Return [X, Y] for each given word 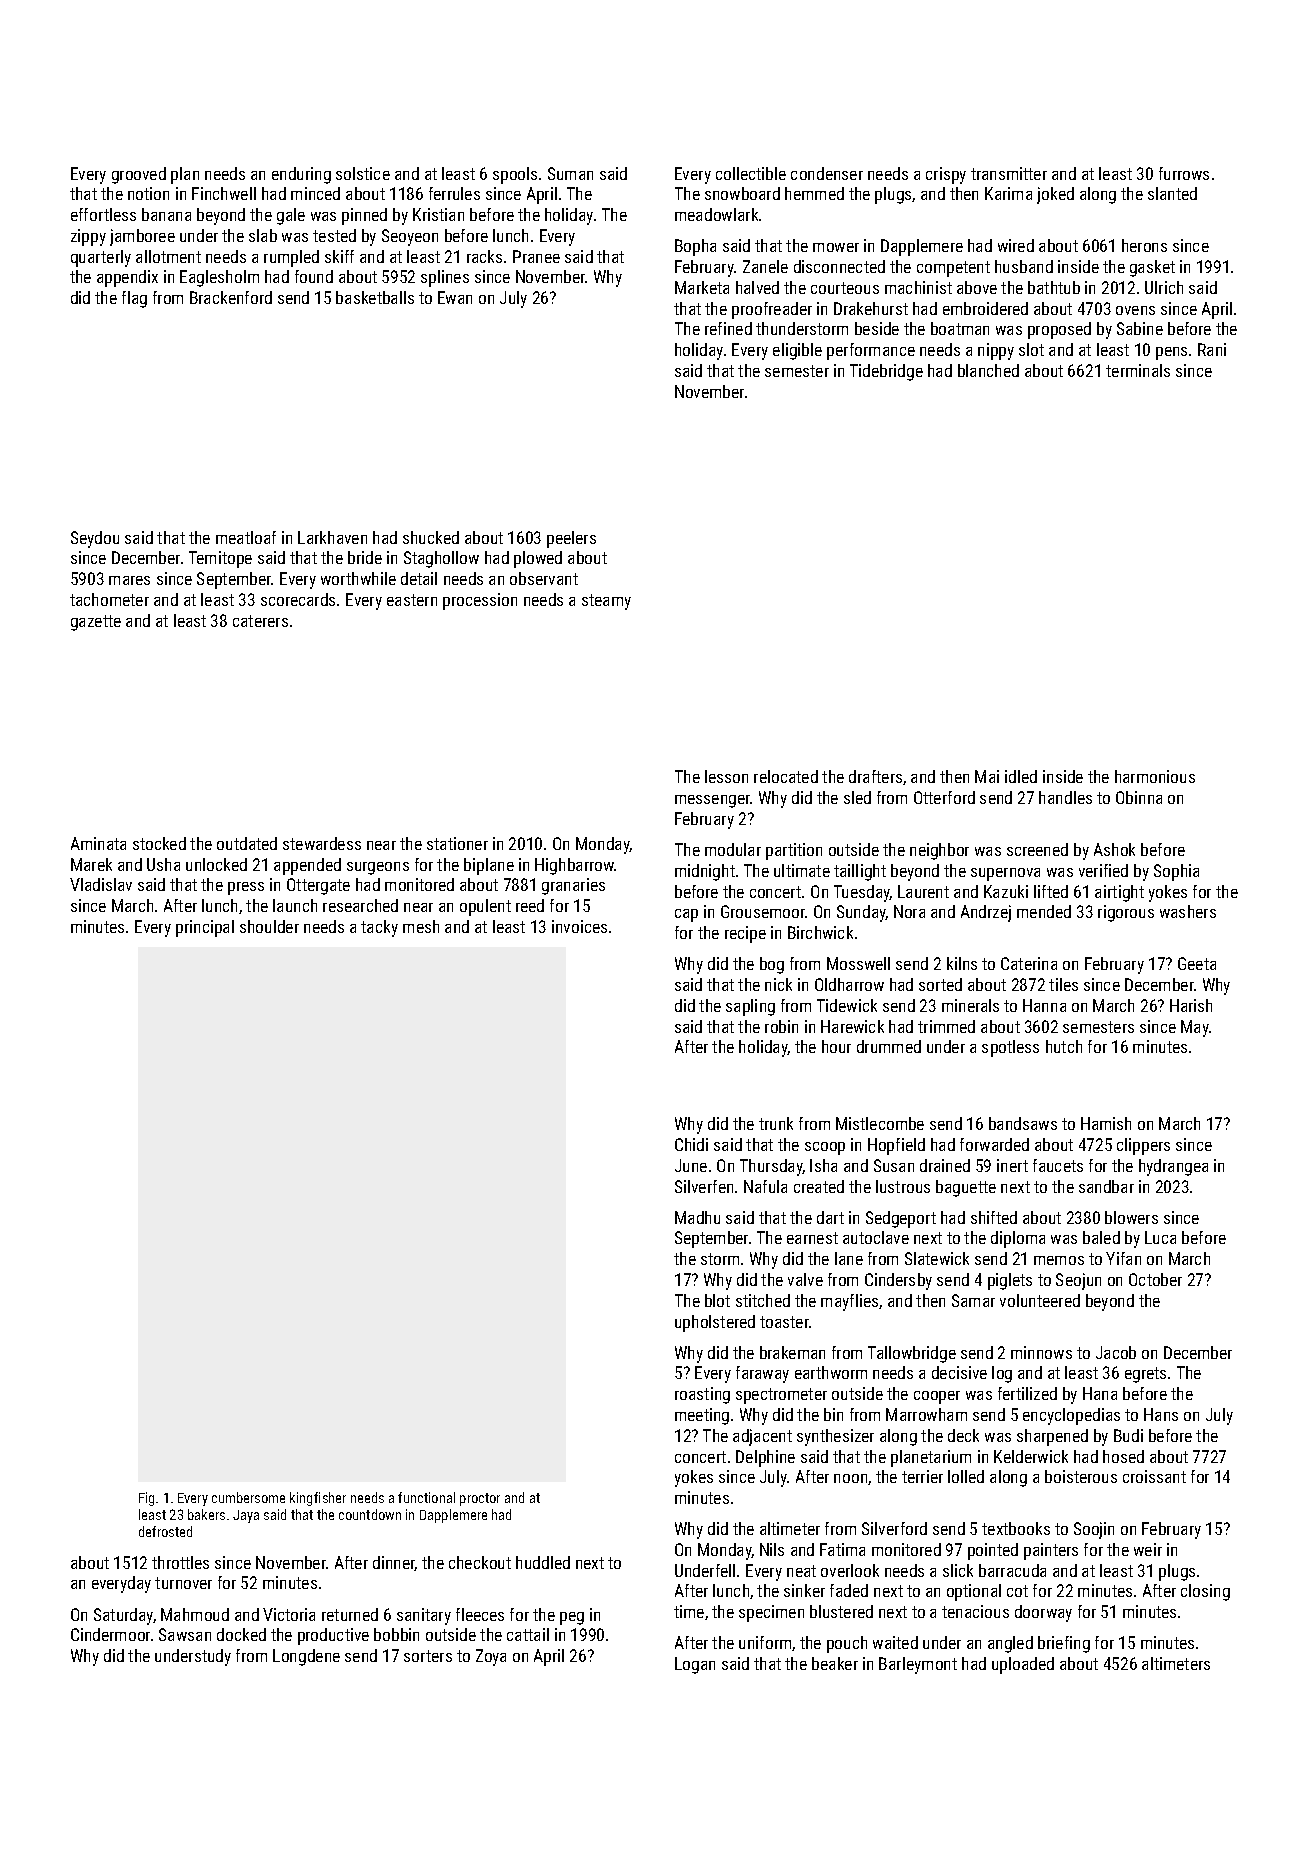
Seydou [95, 539]
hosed [1123, 1456]
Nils [772, 1549]
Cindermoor [110, 1634]
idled [1021, 776]
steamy [606, 602]
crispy [946, 175]
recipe [745, 934]
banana [166, 214]
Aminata [98, 843]
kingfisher [318, 1499]
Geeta [1197, 963]
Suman [570, 173]
